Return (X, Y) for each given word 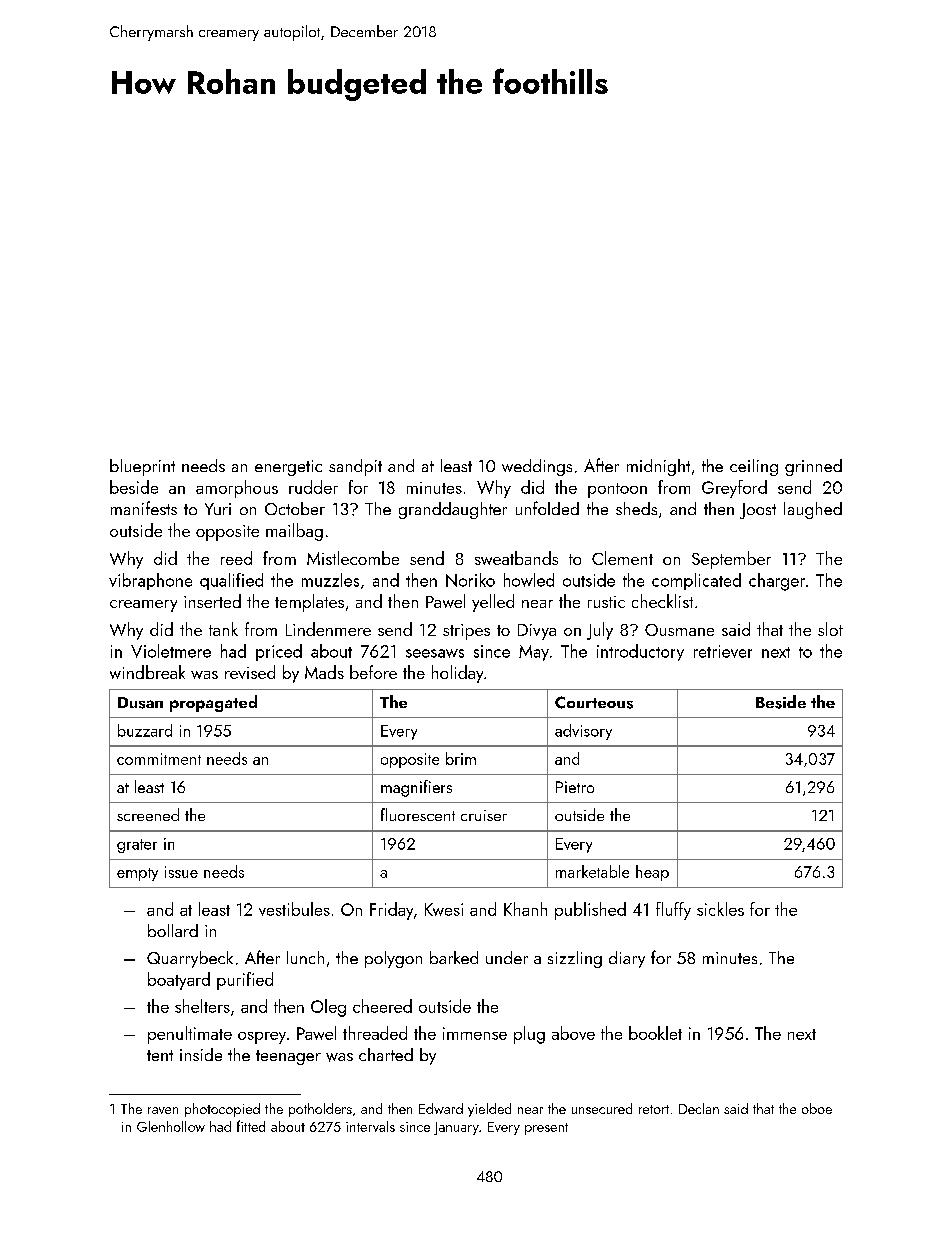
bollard (173, 930)
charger (777, 582)
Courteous (594, 702)
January (456, 1128)
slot (830, 629)
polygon (393, 959)
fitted (251, 1126)
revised (250, 672)
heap (652, 873)
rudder (313, 487)
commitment (159, 759)
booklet (655, 1033)
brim (461, 758)
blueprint (142, 467)
